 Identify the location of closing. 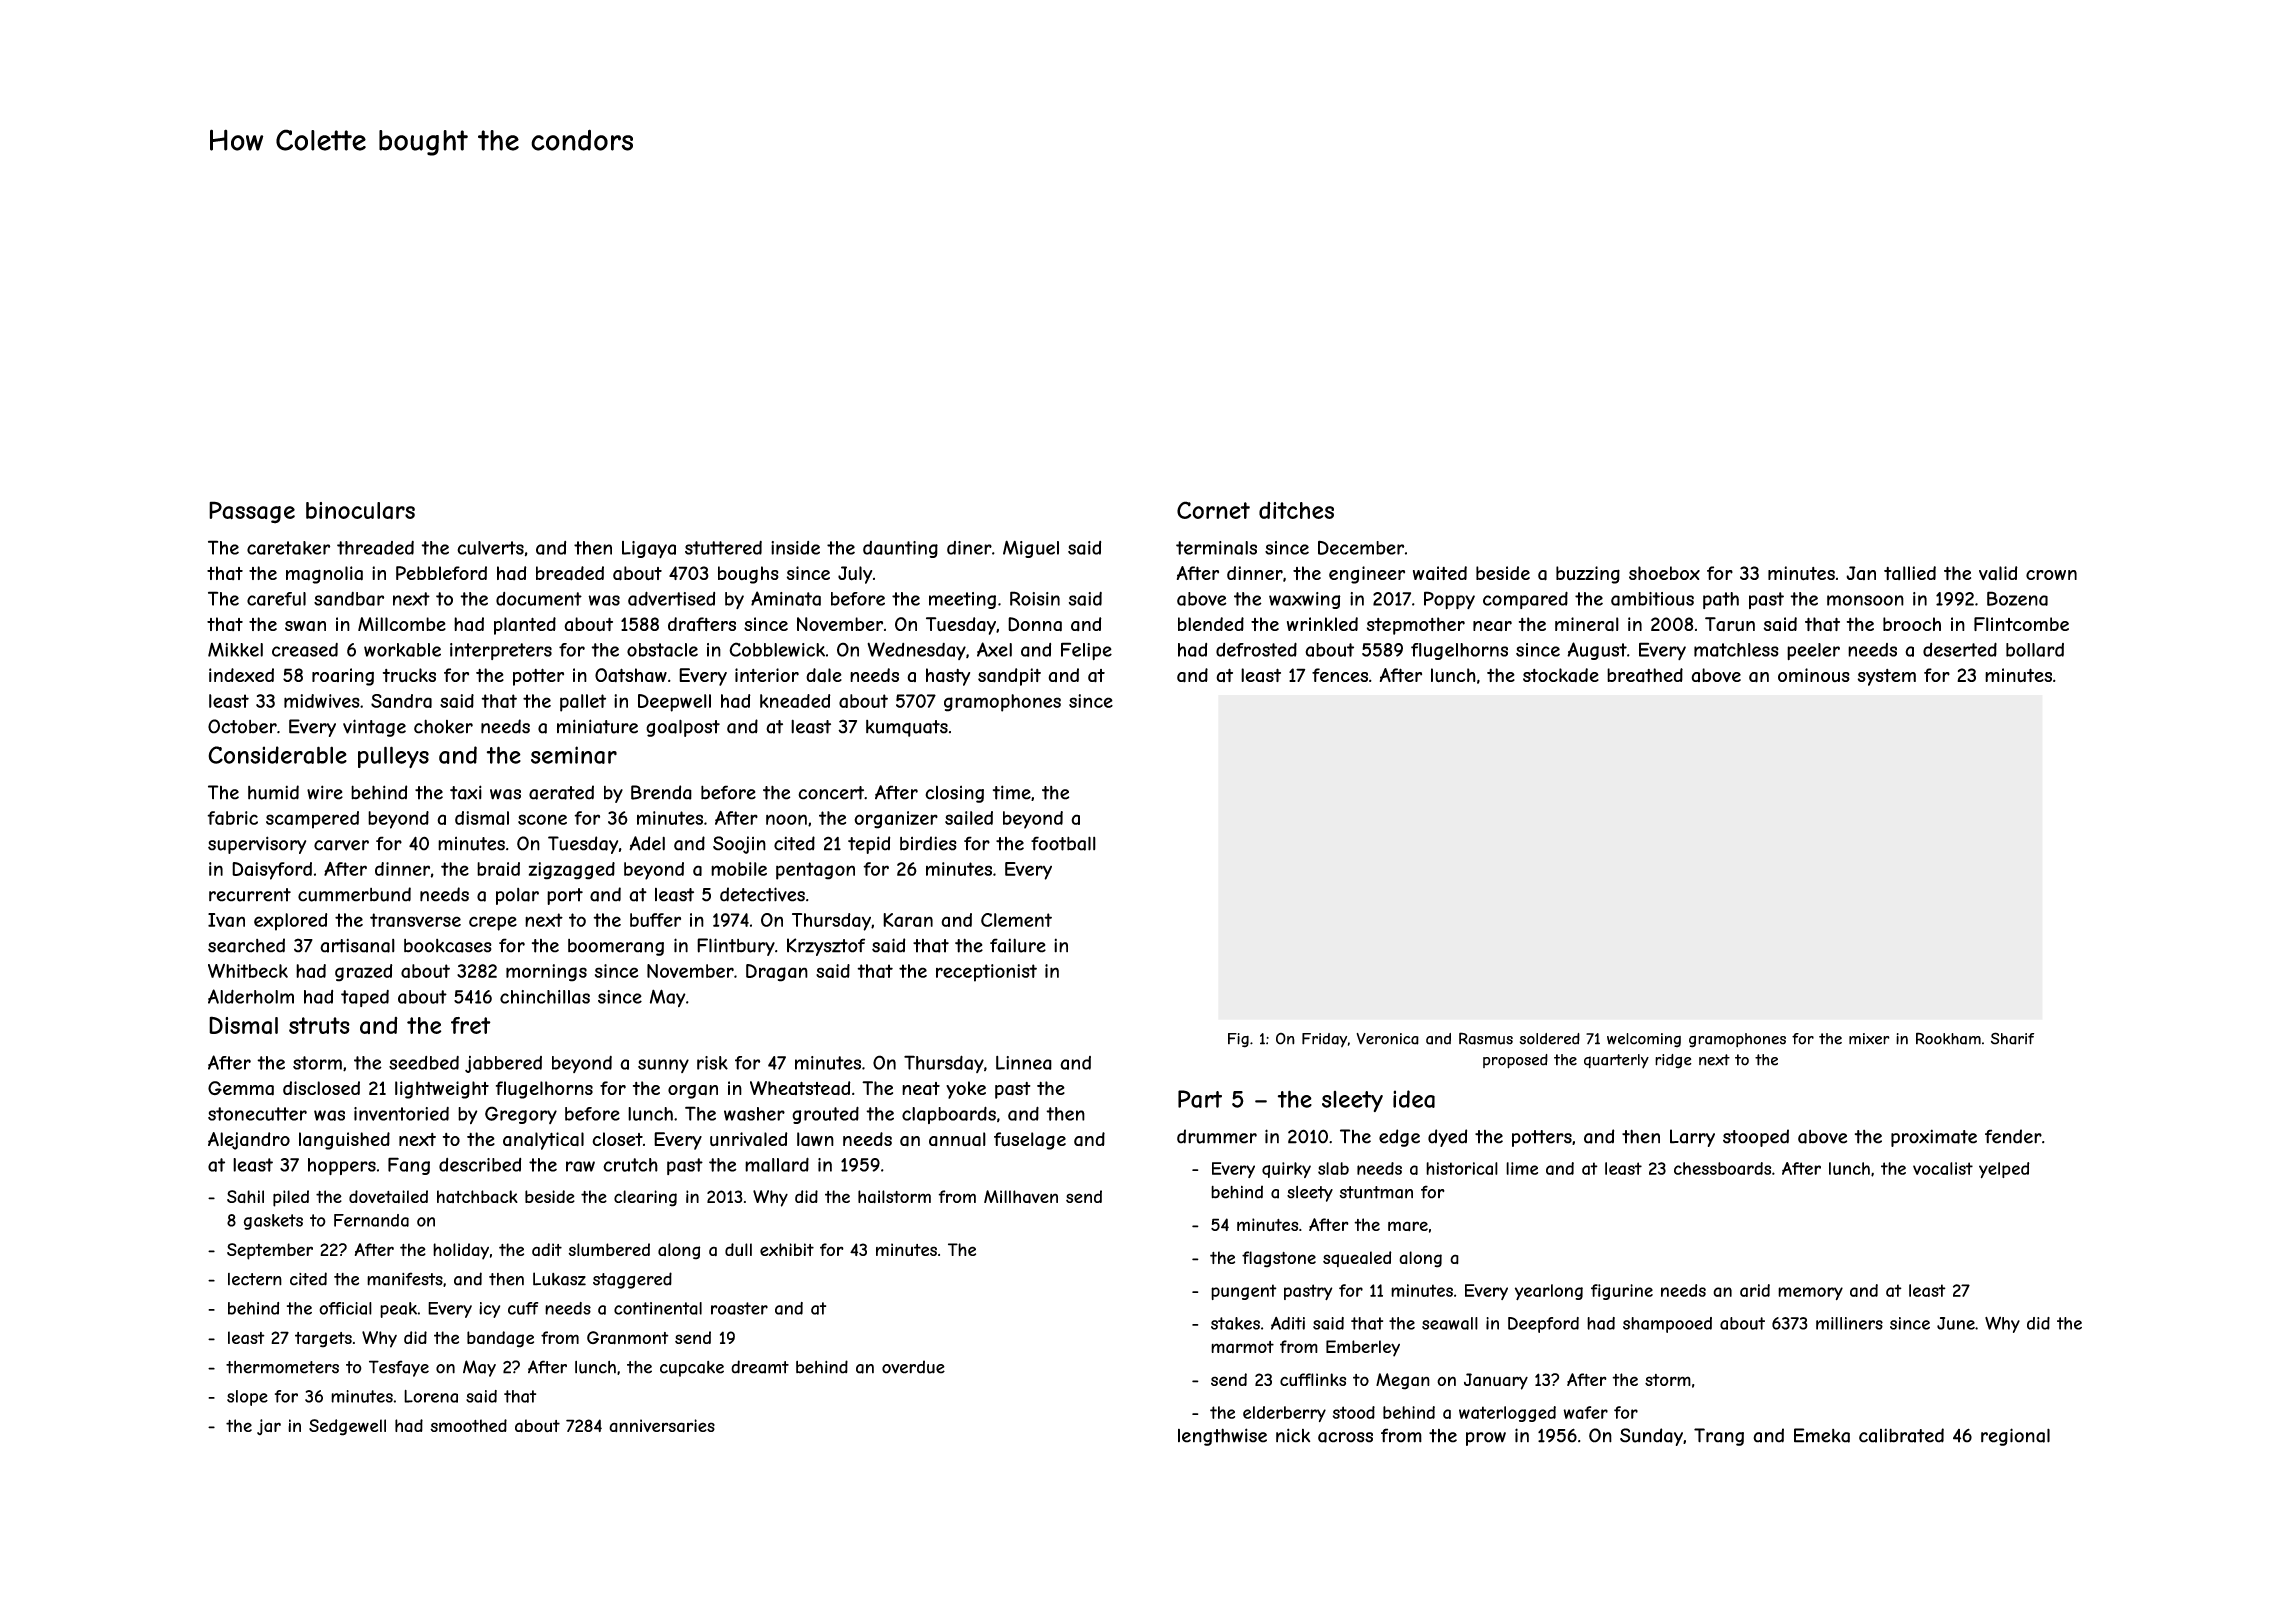
(954, 794).
